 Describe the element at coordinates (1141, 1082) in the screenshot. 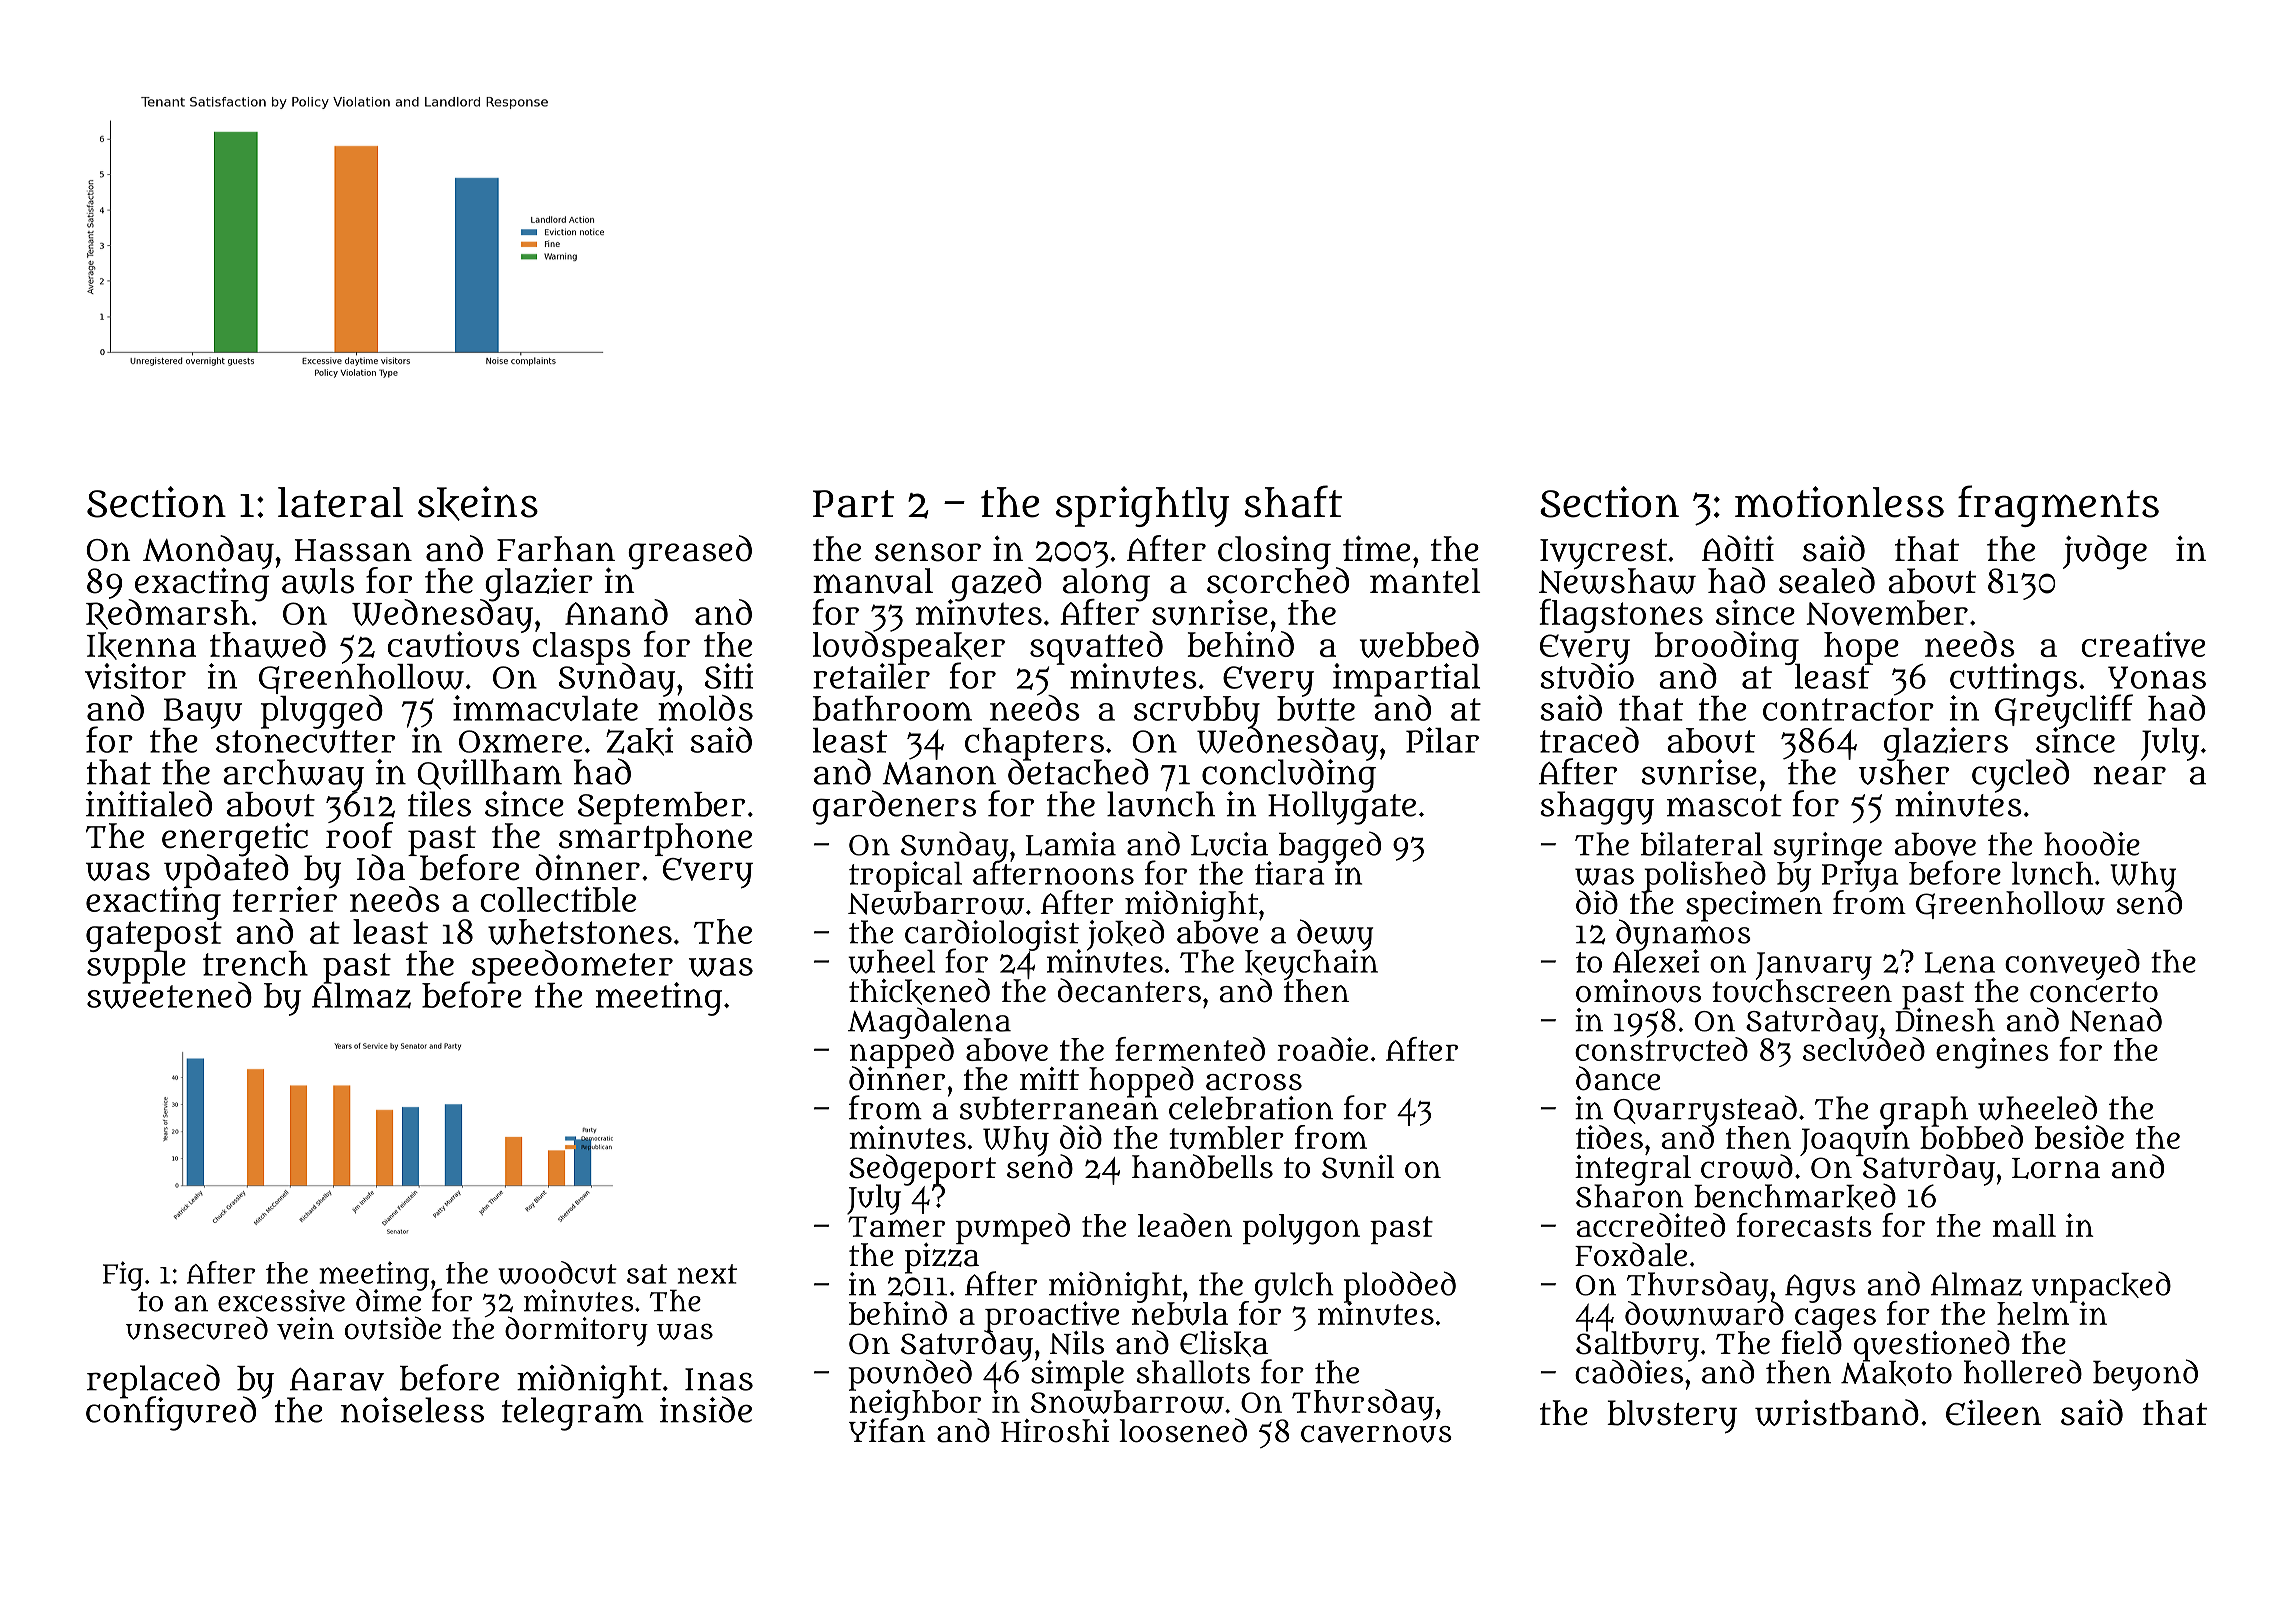

I see `hopped` at that location.
